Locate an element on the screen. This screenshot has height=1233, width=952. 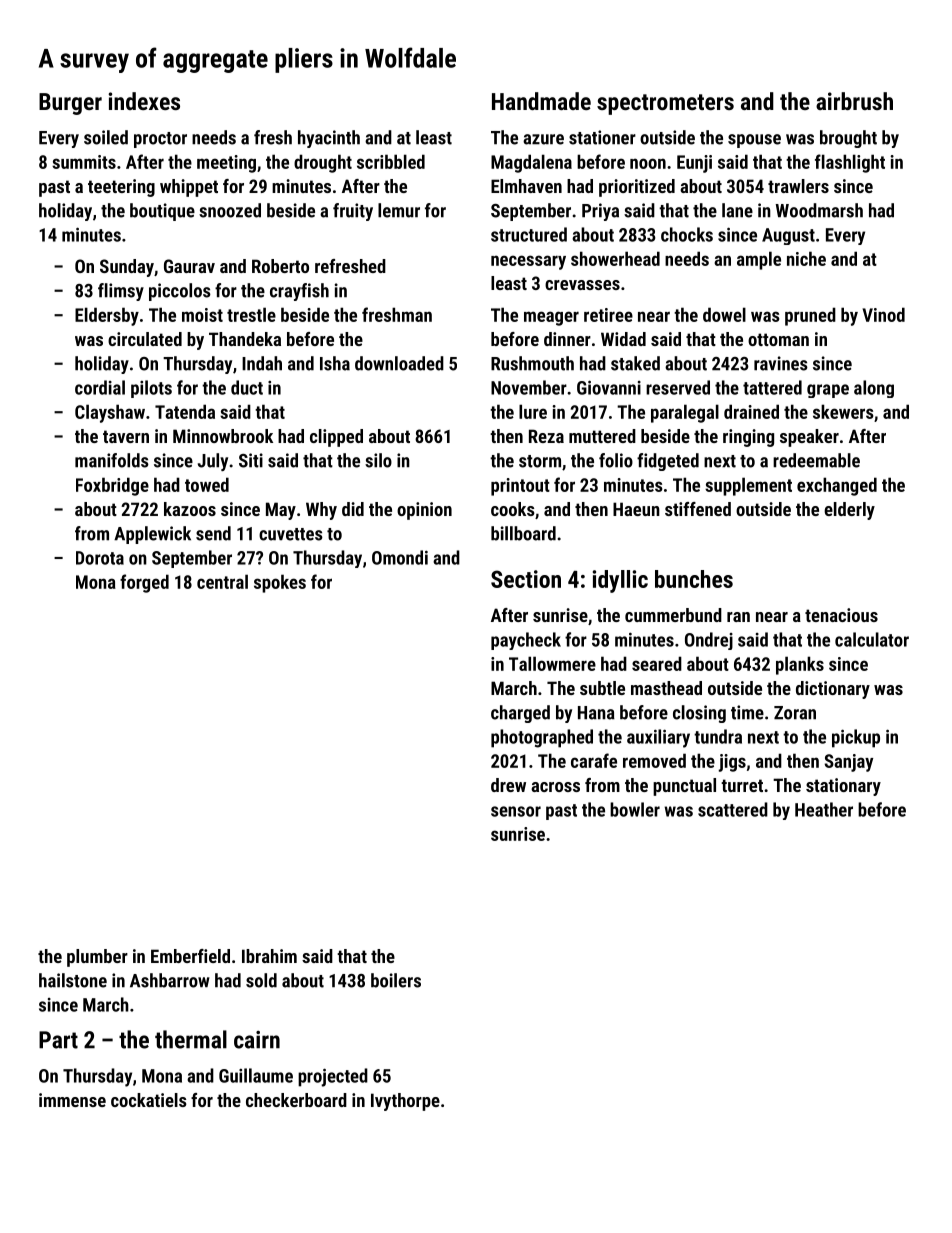
calculator is located at coordinates (872, 639).
